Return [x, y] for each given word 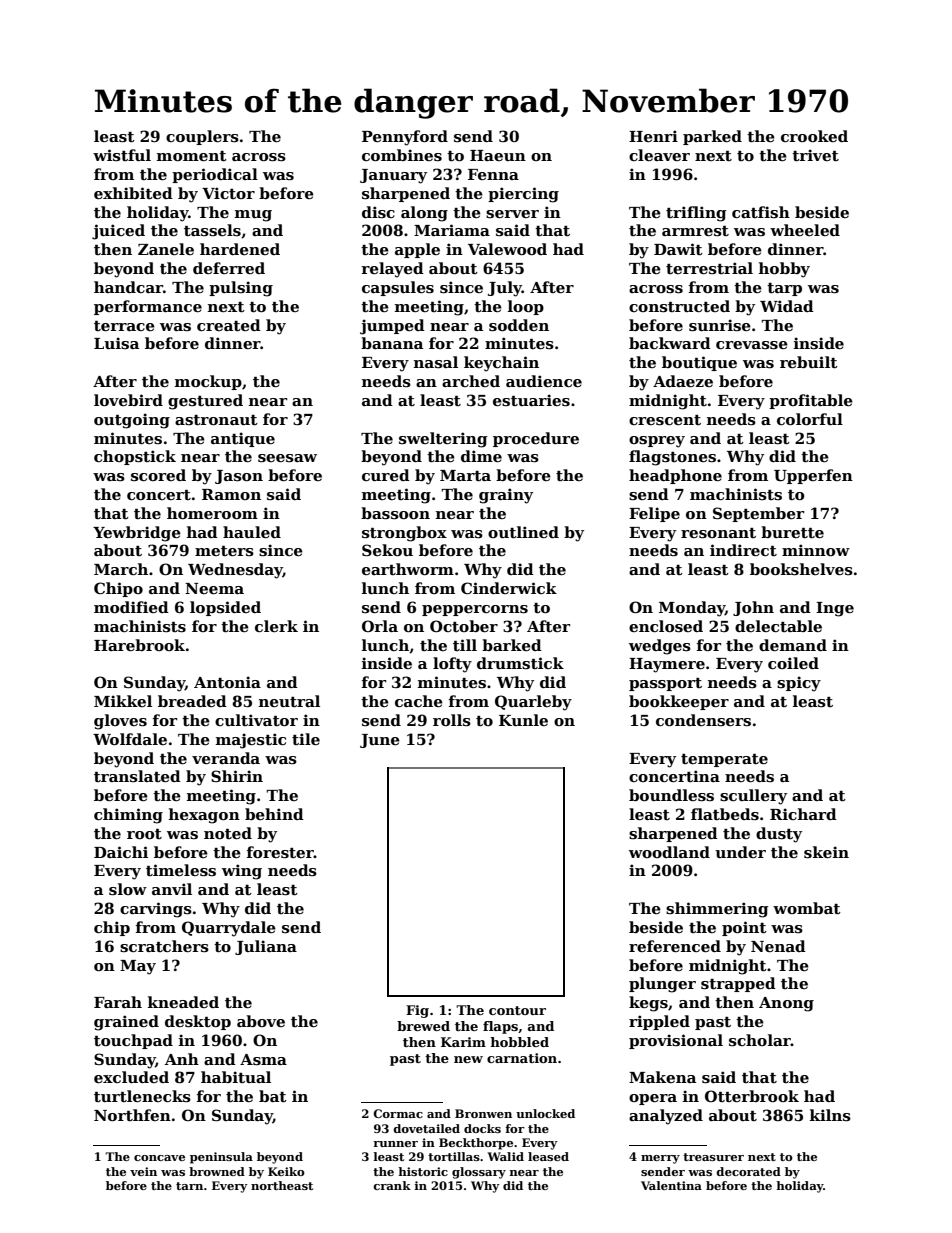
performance [148, 307]
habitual [236, 1077]
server [512, 214]
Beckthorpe [476, 1144]
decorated [748, 1171]
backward [670, 343]
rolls [452, 720]
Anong [786, 1004]
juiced [118, 232]
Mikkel [123, 701]
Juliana [266, 947]
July [505, 289]
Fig [417, 1011]
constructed [679, 306]
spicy [799, 684]
